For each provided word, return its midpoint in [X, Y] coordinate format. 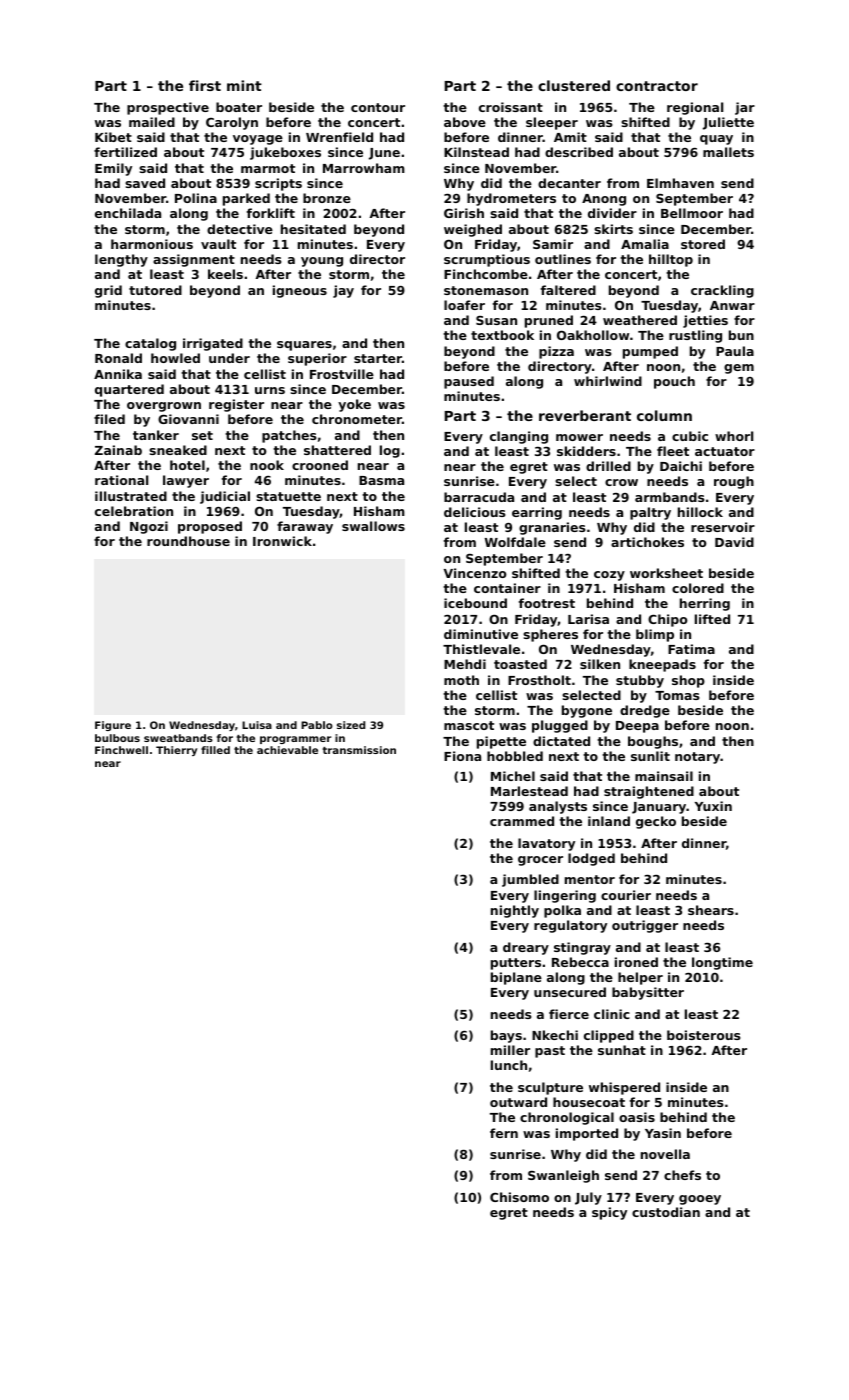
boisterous [704, 1035]
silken [600, 664]
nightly [515, 911]
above [465, 122]
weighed [473, 230]
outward [518, 1102]
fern [504, 1133]
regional [695, 108]
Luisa [257, 725]
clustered [574, 85]
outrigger [645, 926]
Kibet [113, 137]
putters [516, 964]
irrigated [213, 344]
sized [351, 725]
